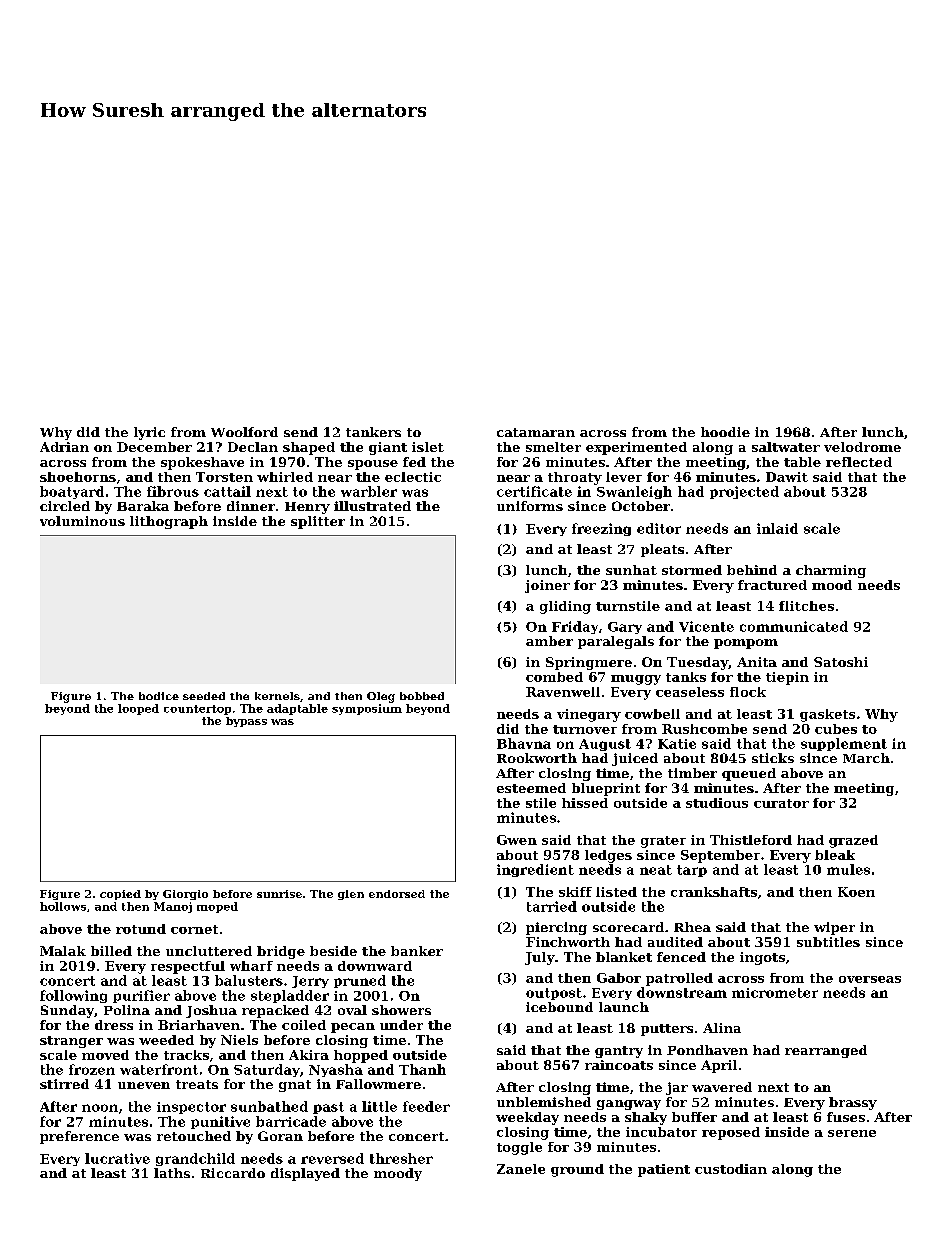  What do you see at coordinates (78, 477) in the screenshot?
I see `shoehorns` at bounding box center [78, 477].
